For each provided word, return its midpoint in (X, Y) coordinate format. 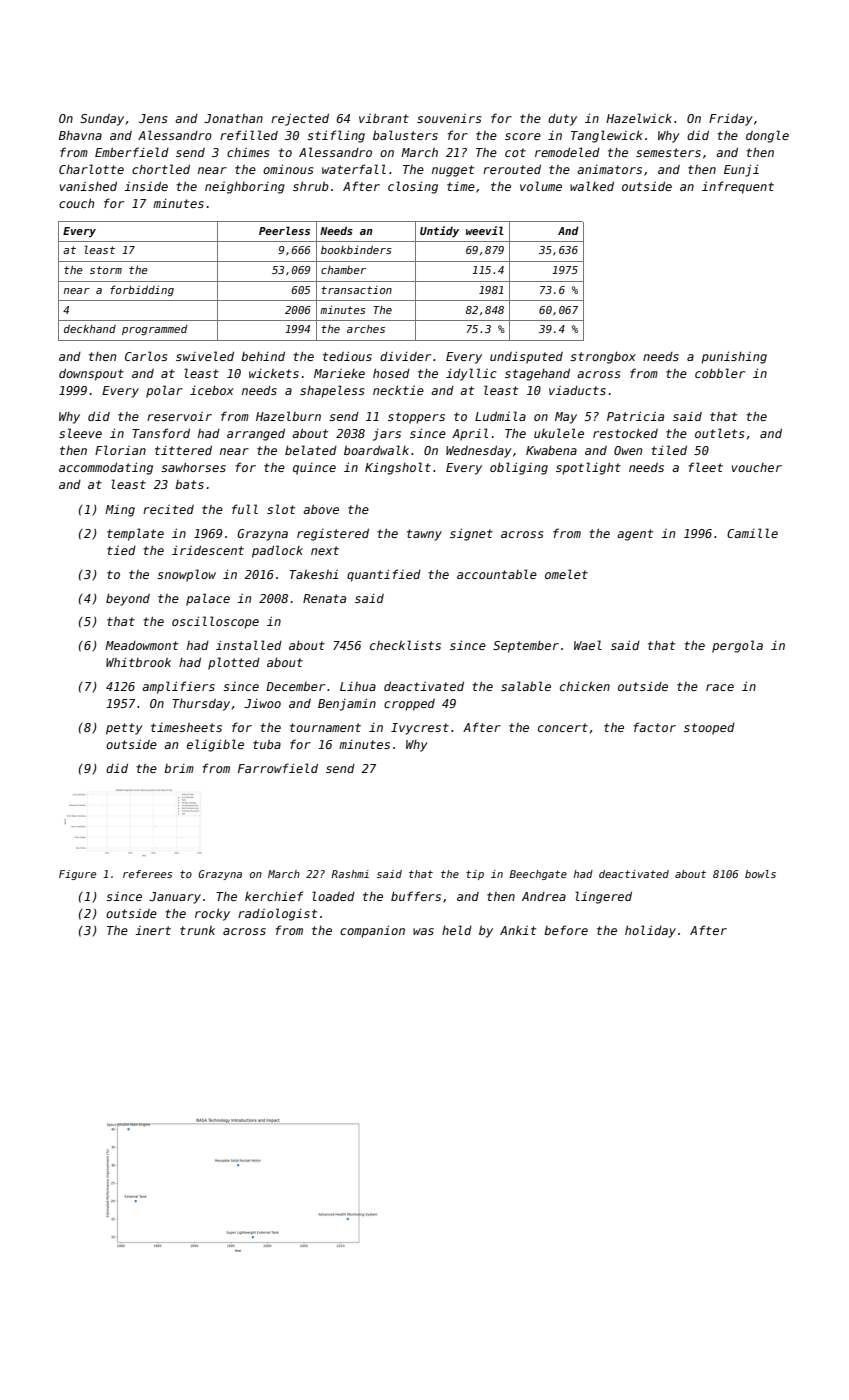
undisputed (526, 357)
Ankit (518, 930)
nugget (453, 171)
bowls (760, 874)
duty (562, 120)
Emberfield (132, 152)
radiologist (277, 914)
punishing (734, 357)
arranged (256, 434)
